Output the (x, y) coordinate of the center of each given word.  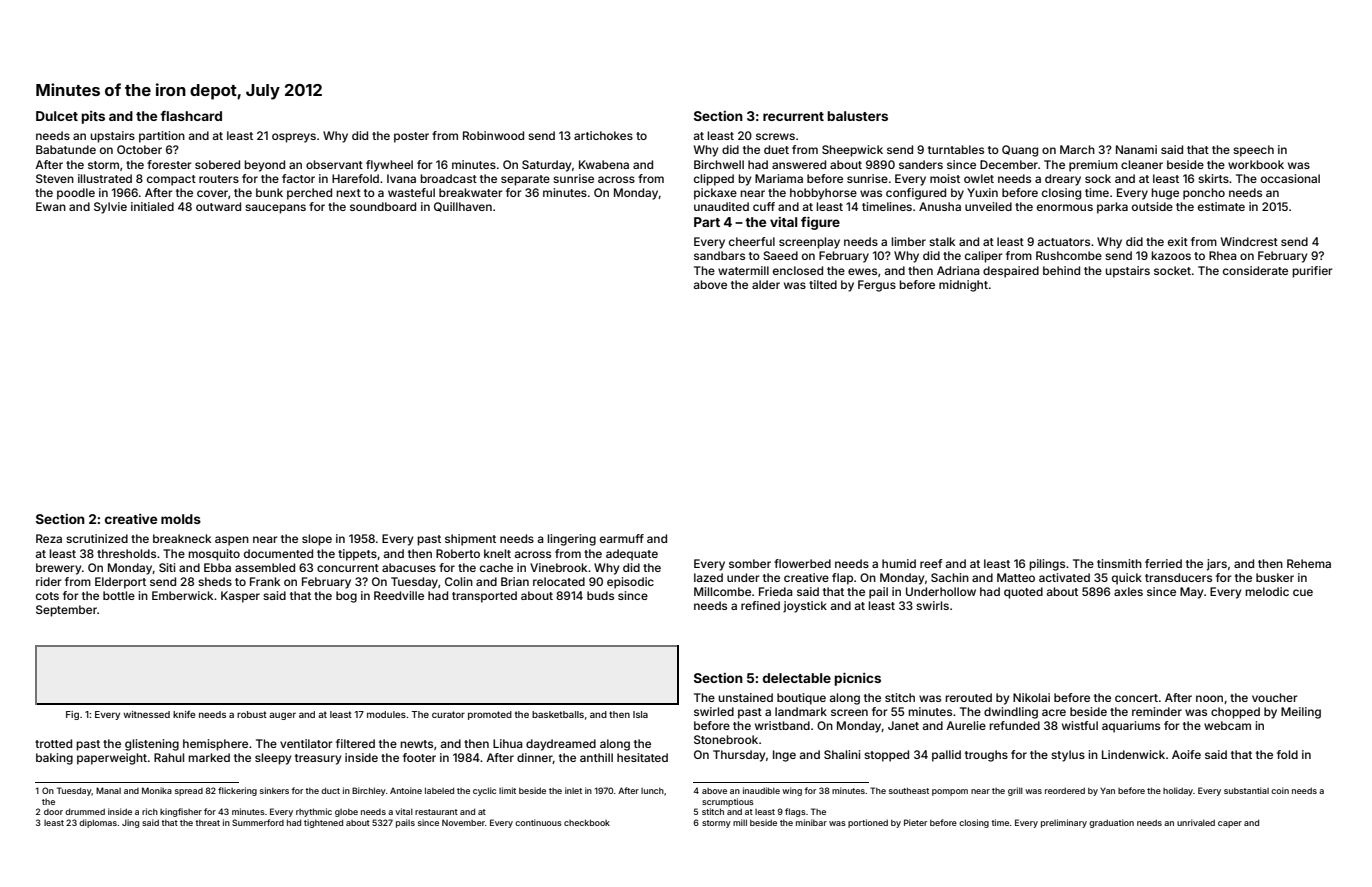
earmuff (622, 538)
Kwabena (604, 164)
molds (181, 519)
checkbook (587, 822)
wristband (782, 725)
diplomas (98, 823)
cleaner (1142, 164)
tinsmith (1119, 563)
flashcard (191, 116)
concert (1136, 698)
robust (252, 714)
